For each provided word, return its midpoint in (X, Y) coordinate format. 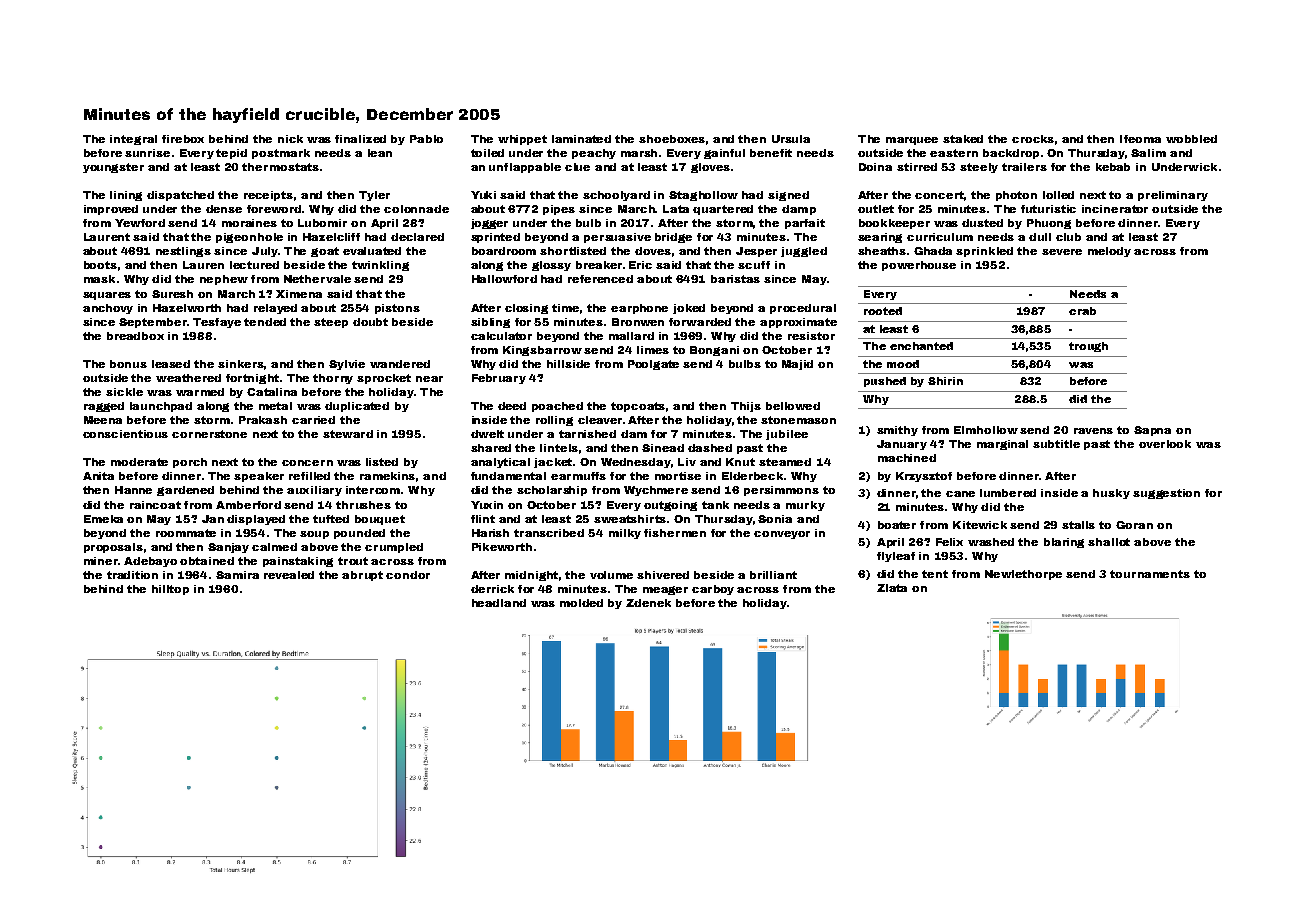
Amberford (248, 505)
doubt (370, 322)
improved (111, 210)
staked (963, 139)
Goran (1134, 525)
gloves (710, 168)
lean (380, 153)
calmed (274, 547)
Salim (1148, 153)
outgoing (670, 506)
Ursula (791, 139)
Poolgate (653, 365)
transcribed (549, 533)
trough (1088, 347)
